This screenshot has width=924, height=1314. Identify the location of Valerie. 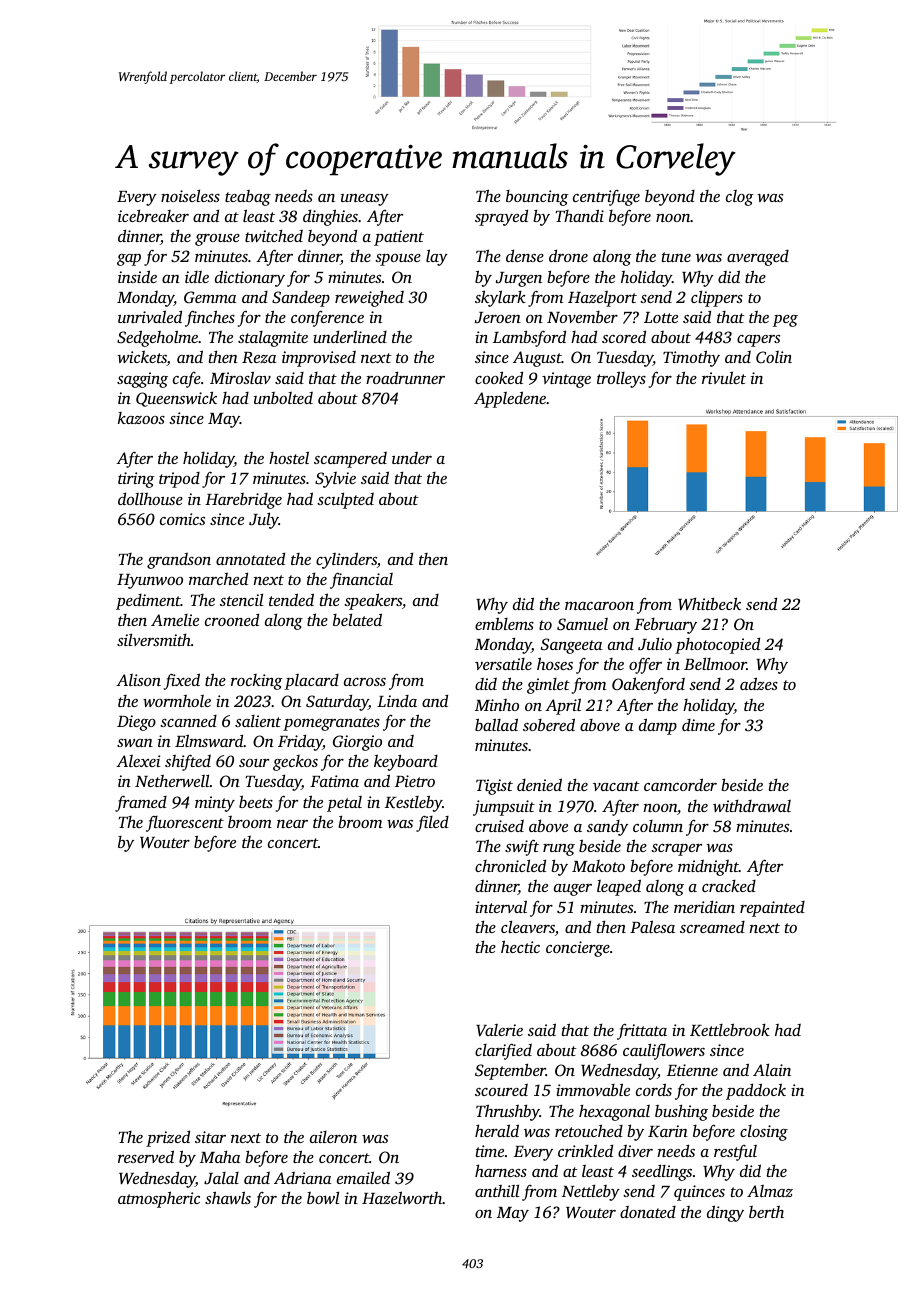
(499, 1030).
